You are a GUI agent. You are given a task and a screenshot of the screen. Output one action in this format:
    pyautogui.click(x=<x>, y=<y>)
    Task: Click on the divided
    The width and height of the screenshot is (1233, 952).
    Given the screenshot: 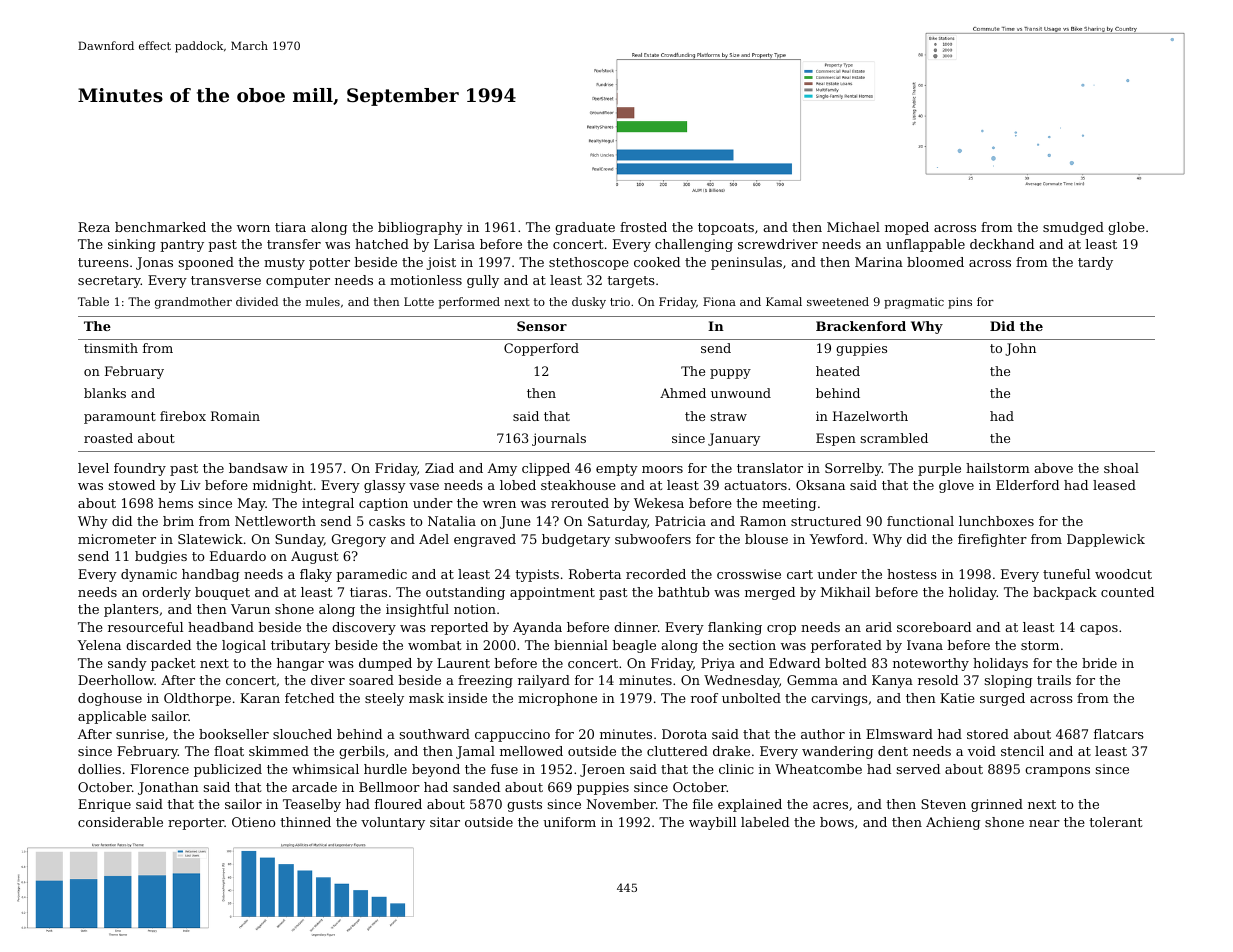 What is the action you would take?
    pyautogui.click(x=257, y=301)
